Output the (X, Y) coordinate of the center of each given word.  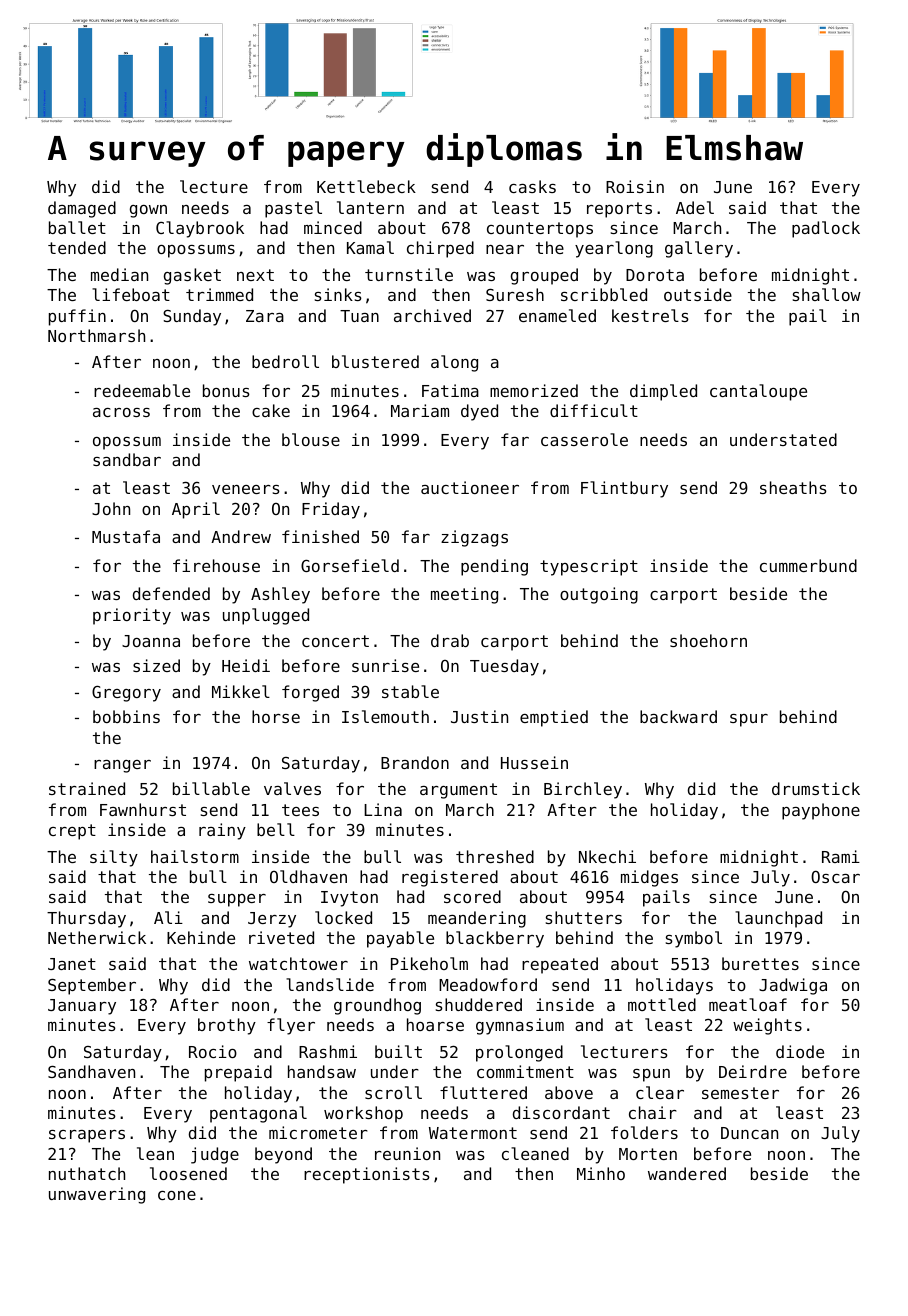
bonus (226, 390)
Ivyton (349, 899)
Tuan (359, 316)
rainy (222, 831)
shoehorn (708, 640)
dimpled (663, 392)
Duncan (749, 1133)
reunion (407, 1153)
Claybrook (200, 229)
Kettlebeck (366, 186)
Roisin (635, 186)
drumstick (816, 788)
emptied (554, 718)
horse (276, 716)
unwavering (97, 1195)
